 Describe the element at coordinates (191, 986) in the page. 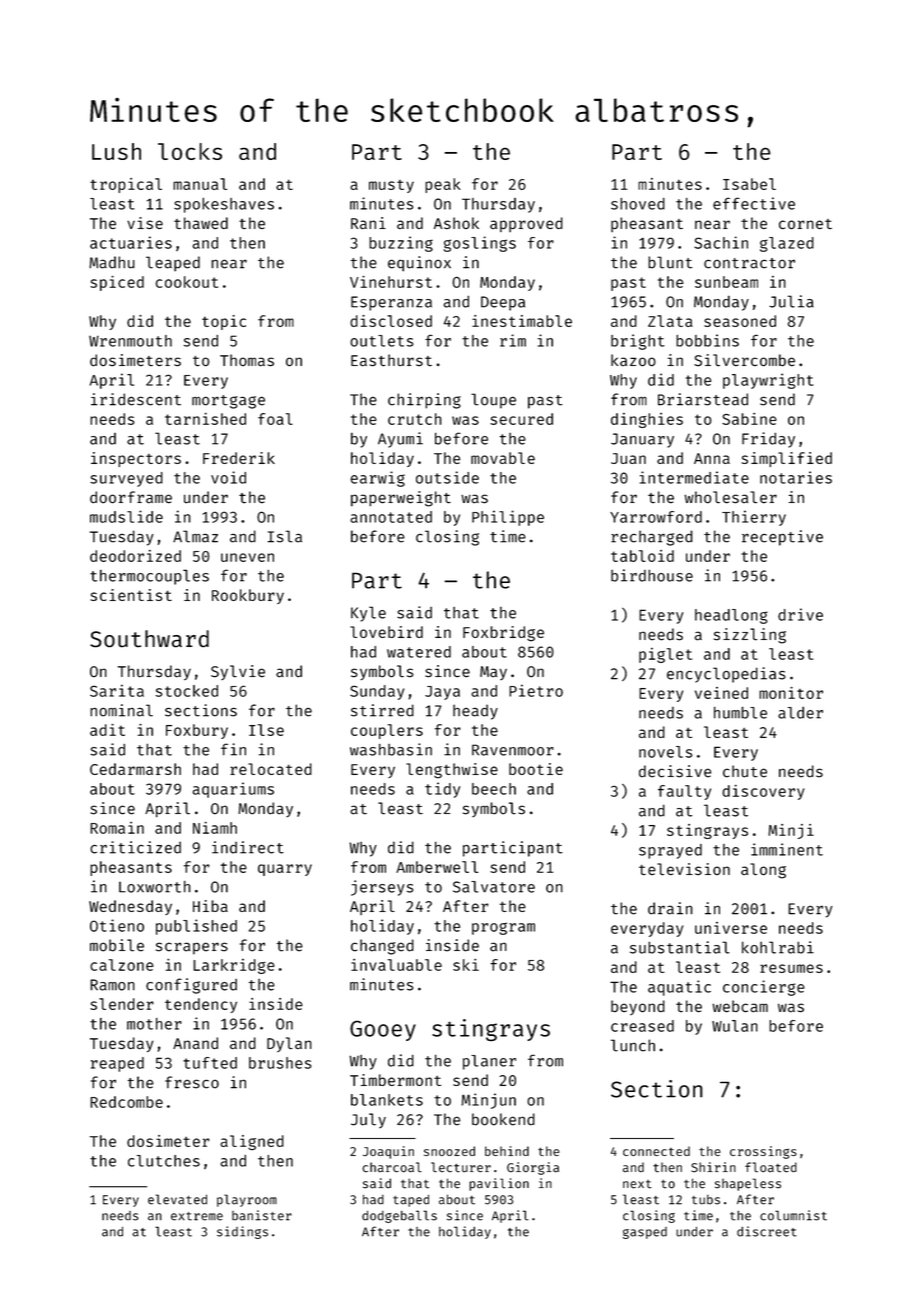

I see `configured` at that location.
